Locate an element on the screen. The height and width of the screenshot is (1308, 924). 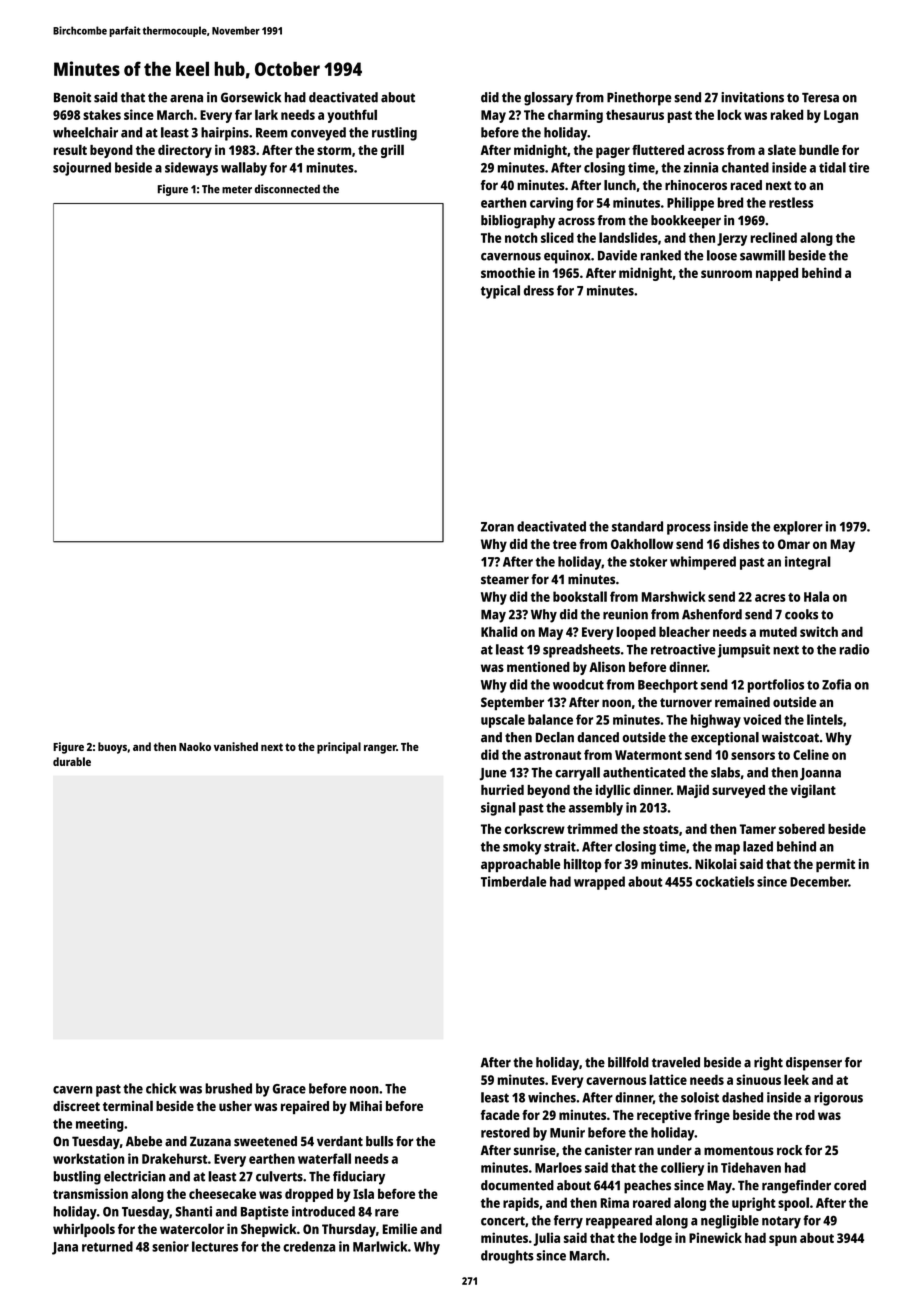
bulls is located at coordinates (379, 1141).
